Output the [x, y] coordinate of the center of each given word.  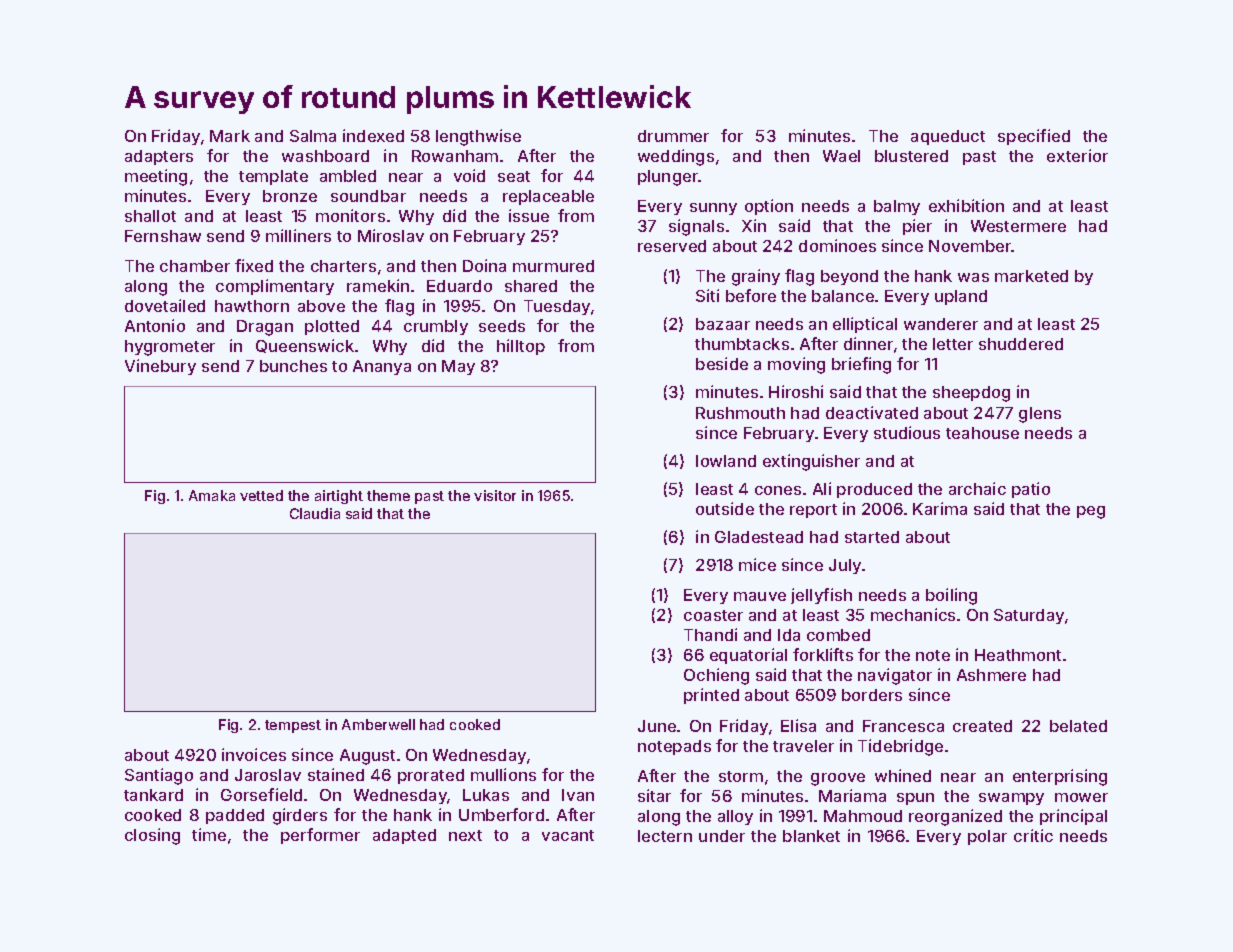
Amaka [212, 495]
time [209, 834]
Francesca [903, 726]
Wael [841, 156]
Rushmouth [740, 413]
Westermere [1018, 226]
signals [696, 227]
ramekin [378, 285]
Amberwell [378, 724]
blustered [911, 156]
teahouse [982, 433]
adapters [159, 157]
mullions [503, 774]
